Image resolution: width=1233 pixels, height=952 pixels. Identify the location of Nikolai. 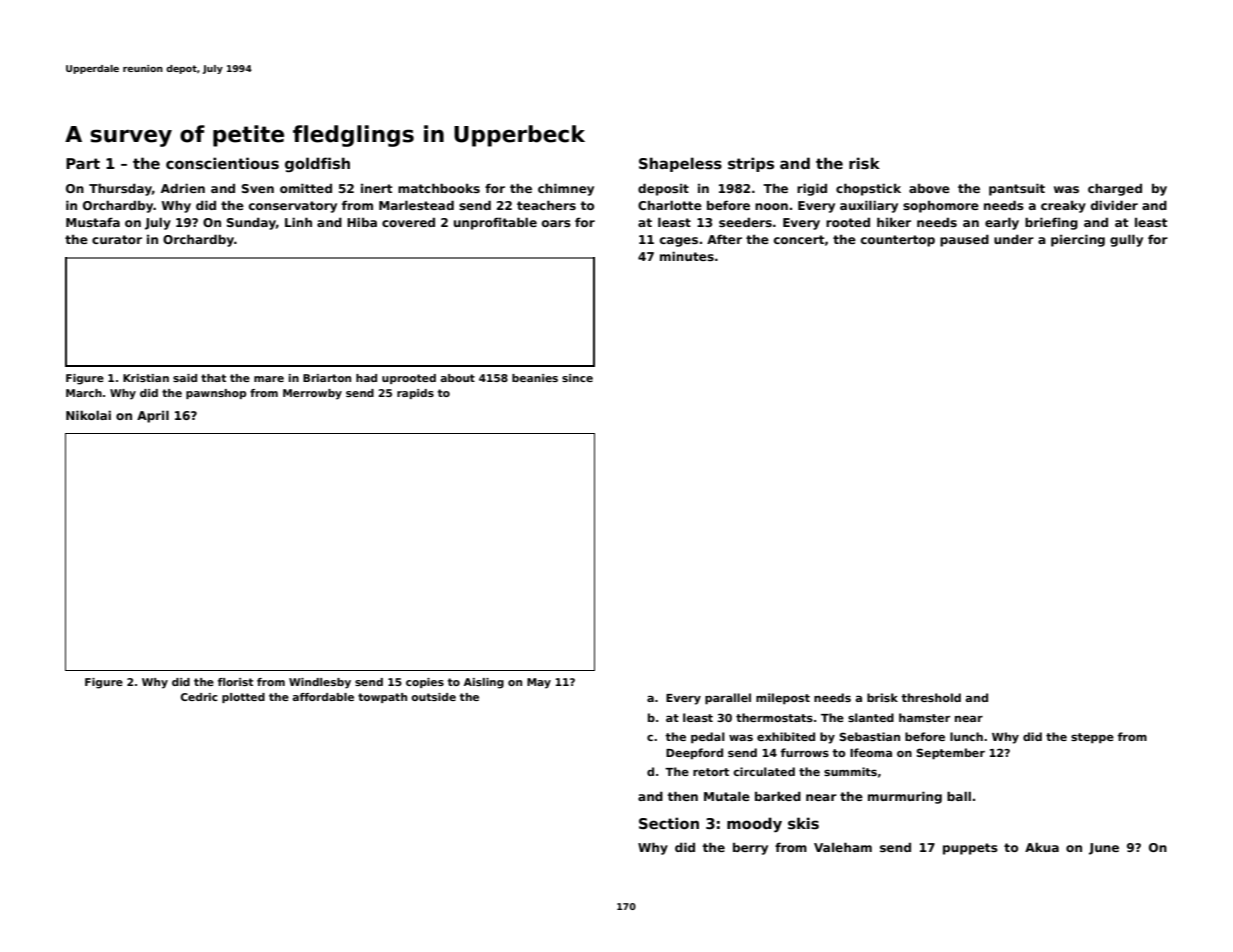
(88, 415).
